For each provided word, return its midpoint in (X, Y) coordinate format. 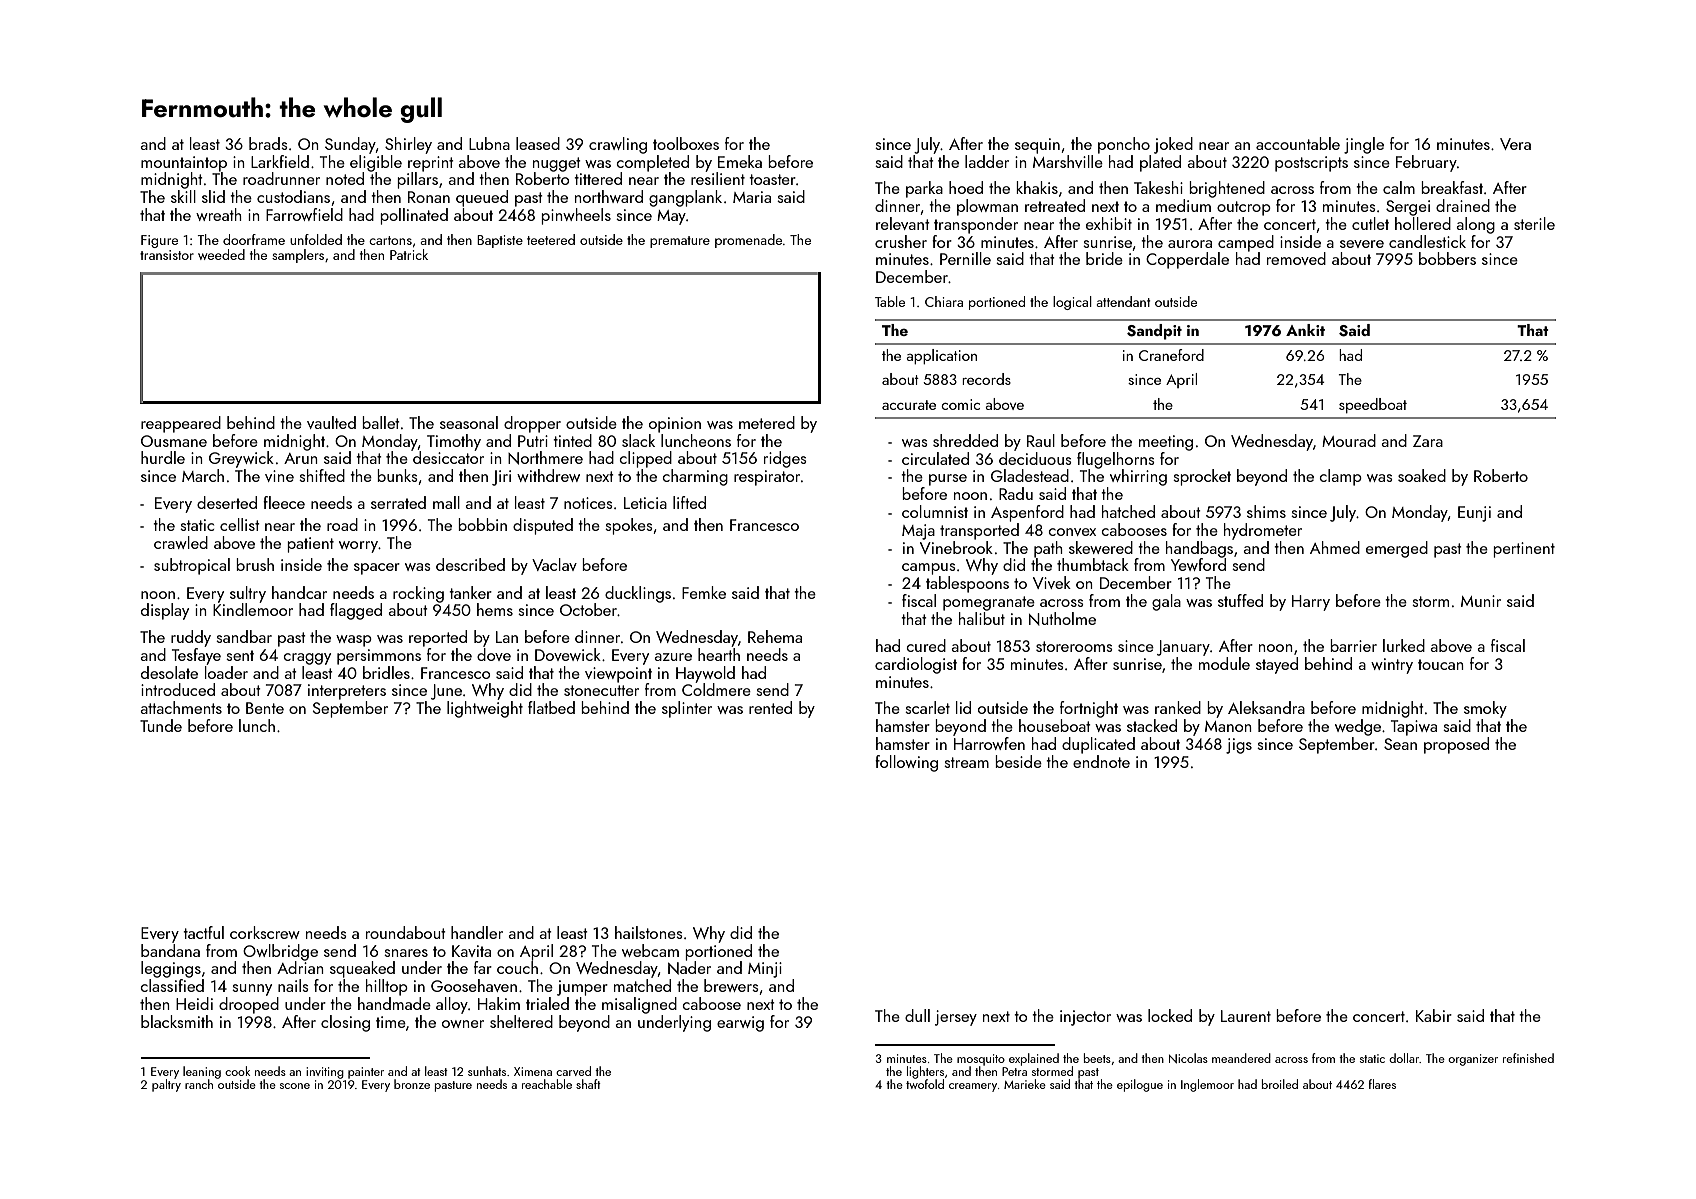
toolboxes (686, 143)
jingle (1364, 145)
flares (1382, 1084)
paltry (166, 1085)
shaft (588, 1084)
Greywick (241, 459)
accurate (909, 405)
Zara (1428, 441)
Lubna (489, 143)
